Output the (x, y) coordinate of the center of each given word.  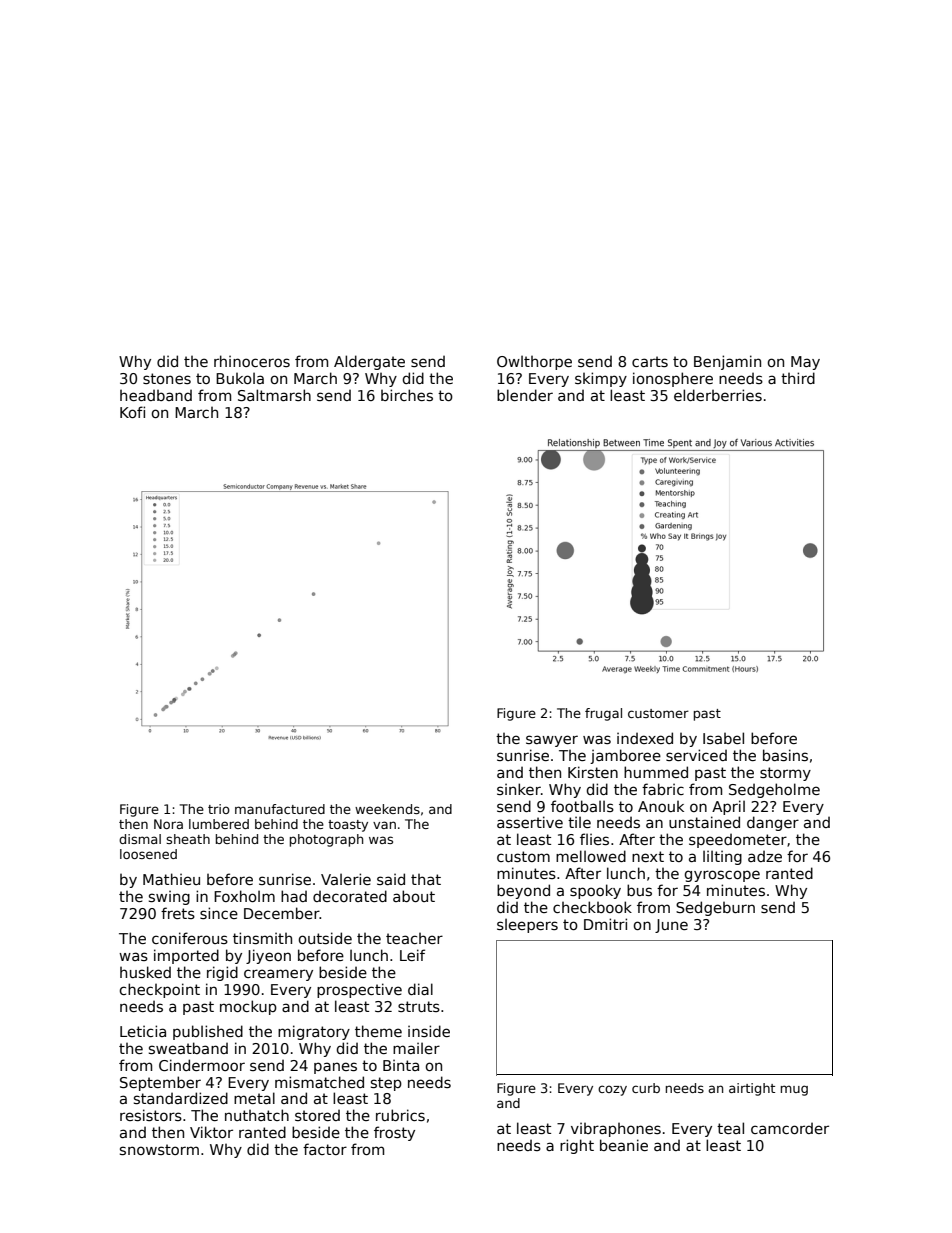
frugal (603, 714)
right (577, 1146)
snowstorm (159, 1149)
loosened (148, 854)
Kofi (132, 412)
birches (407, 395)
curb (646, 1088)
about (414, 896)
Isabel (723, 738)
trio (219, 809)
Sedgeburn (715, 908)
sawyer (552, 741)
